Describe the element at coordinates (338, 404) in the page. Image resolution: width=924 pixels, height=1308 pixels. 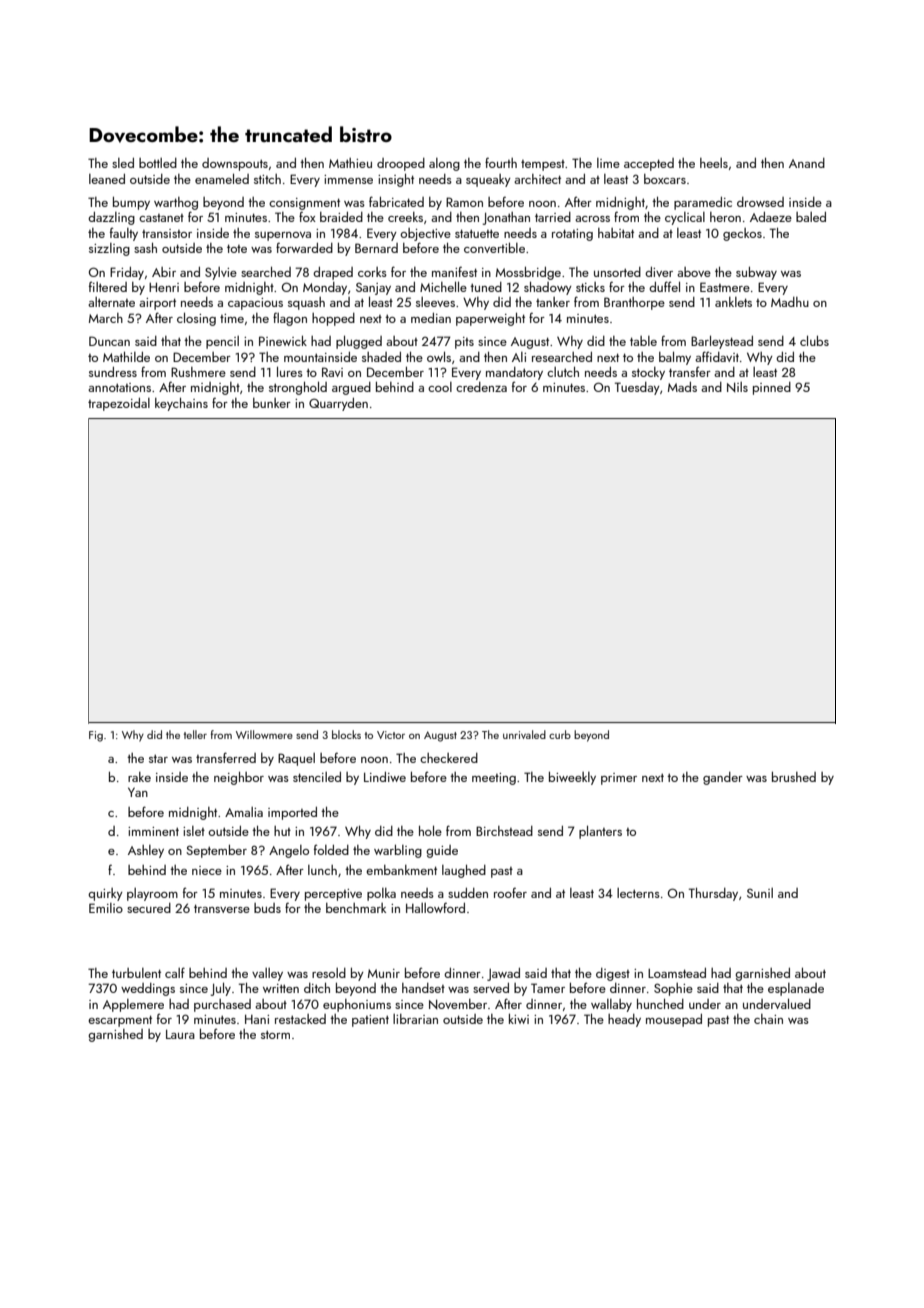
I see `Quarryden` at that location.
